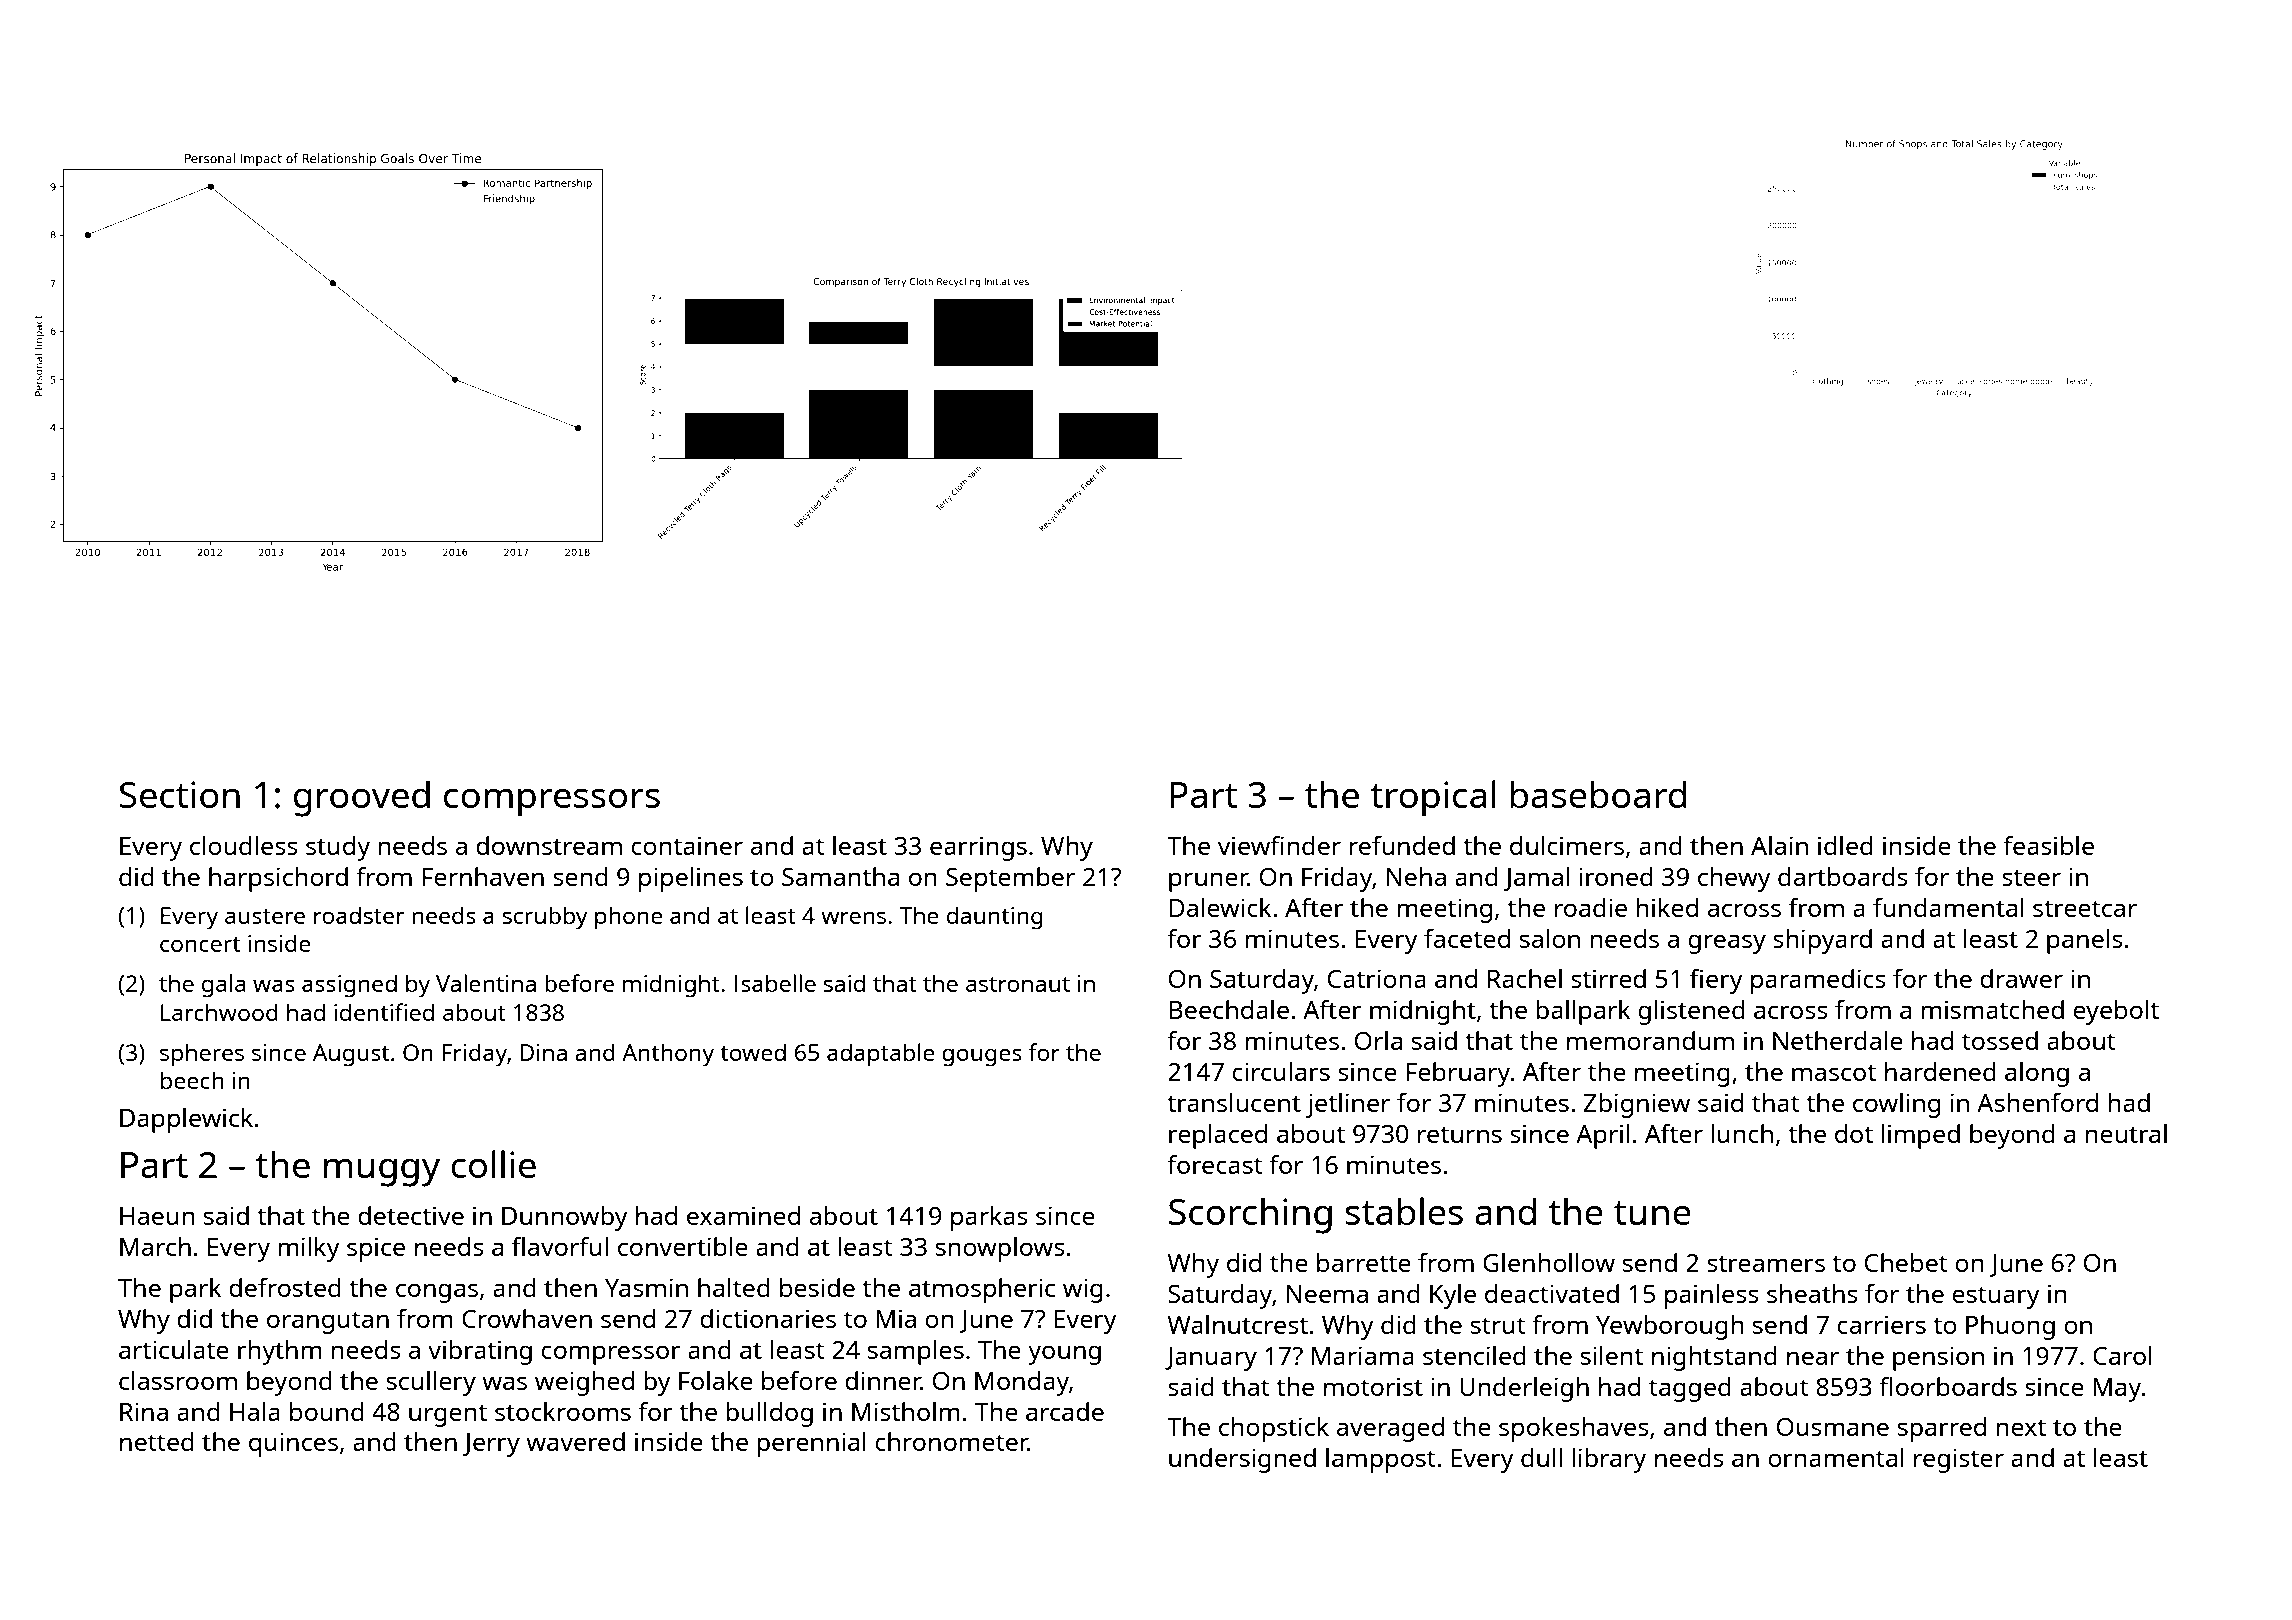  I want to click on astronaut, so click(1018, 984).
